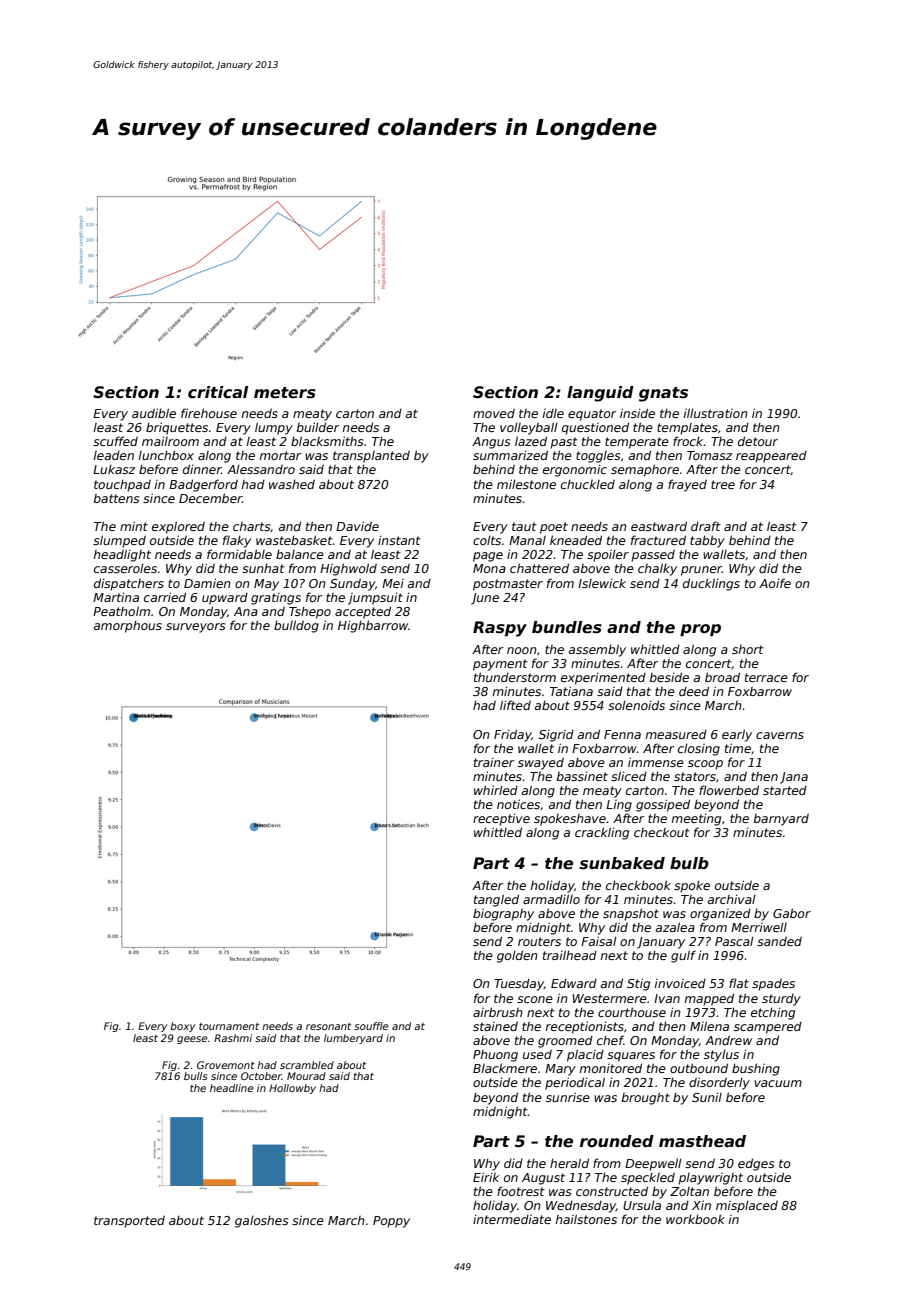  What do you see at coordinates (121, 611) in the screenshot?
I see `Peatholm` at bounding box center [121, 611].
